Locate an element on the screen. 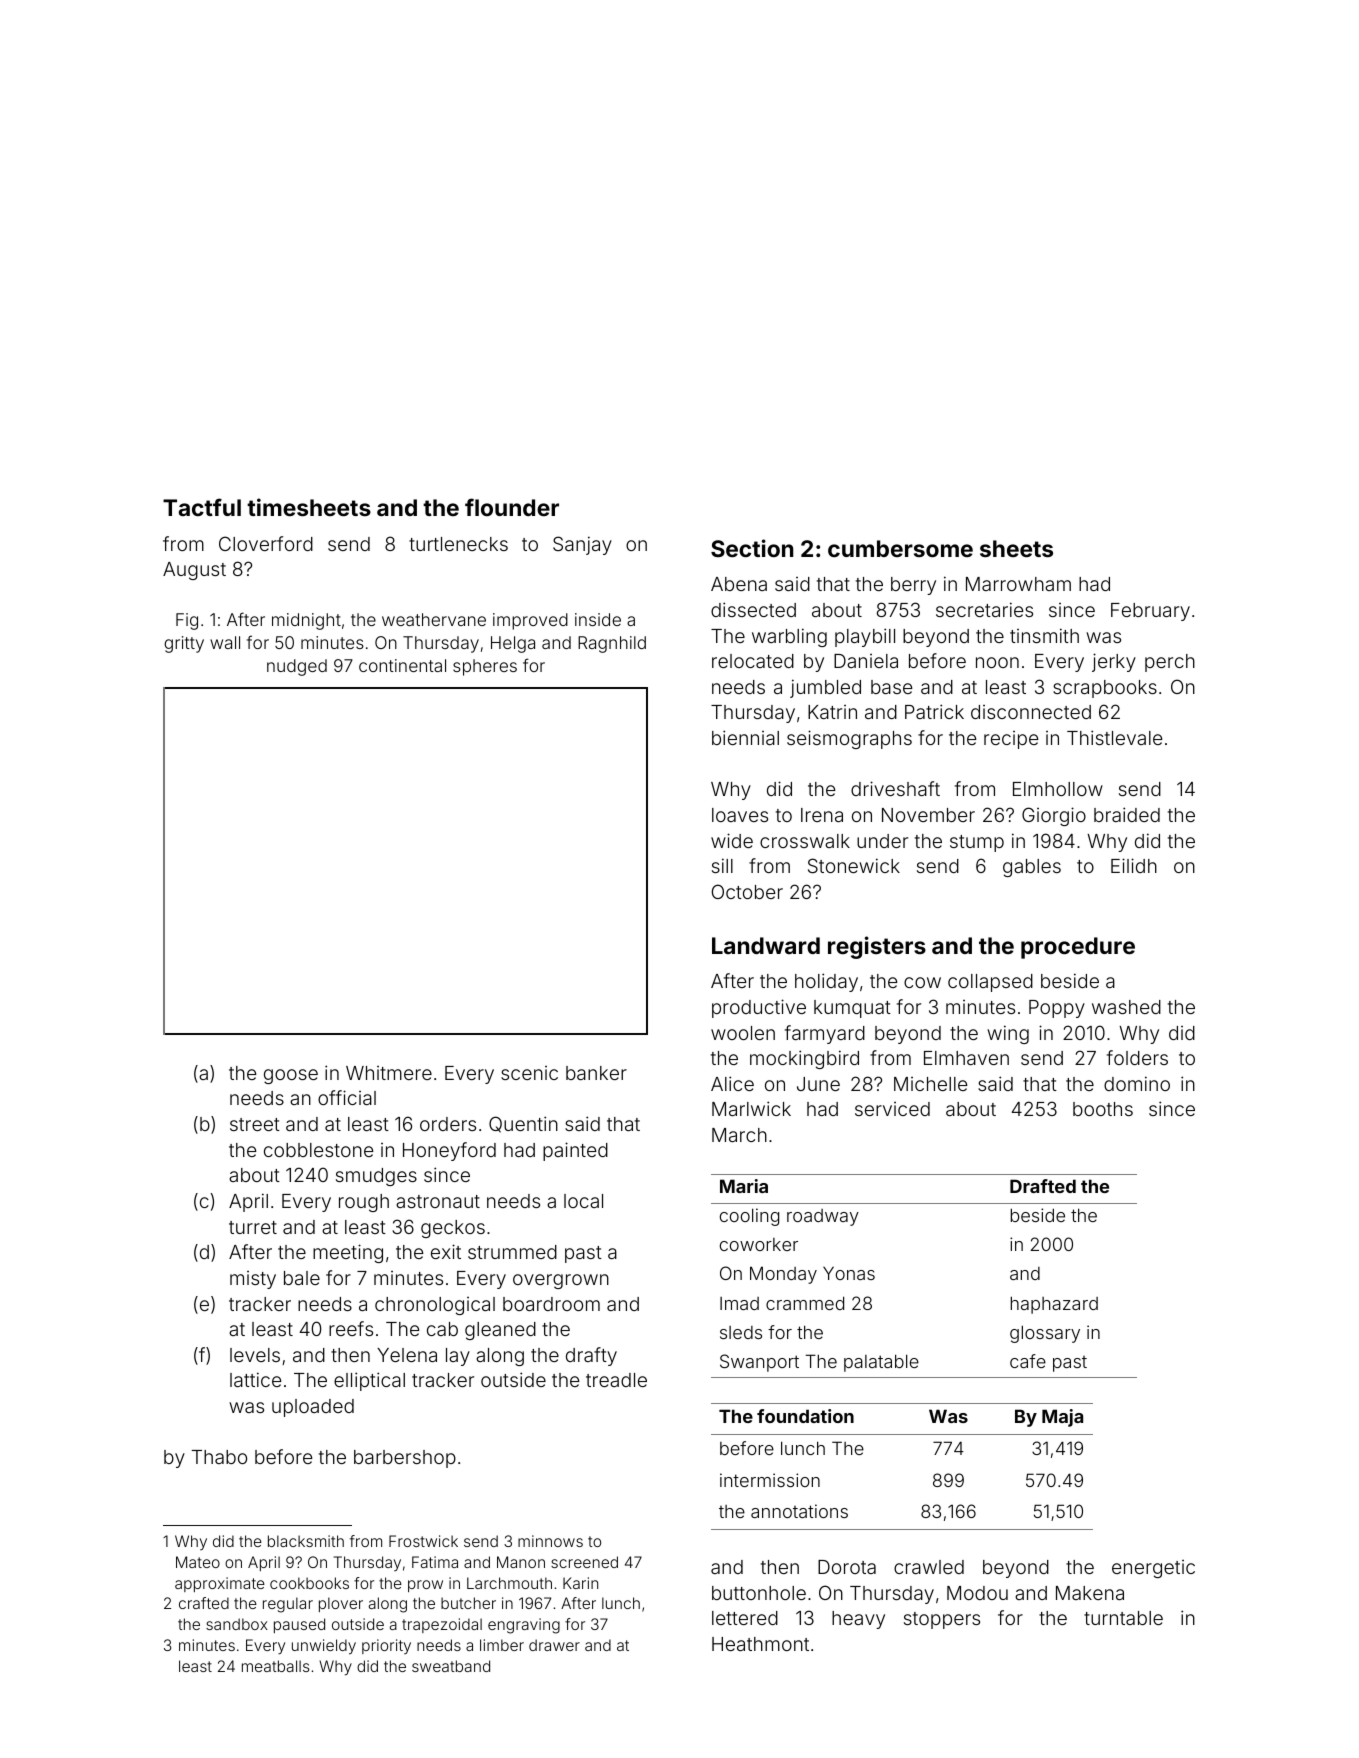 The width and height of the screenshot is (1359, 1758). exit is located at coordinates (446, 1251).
